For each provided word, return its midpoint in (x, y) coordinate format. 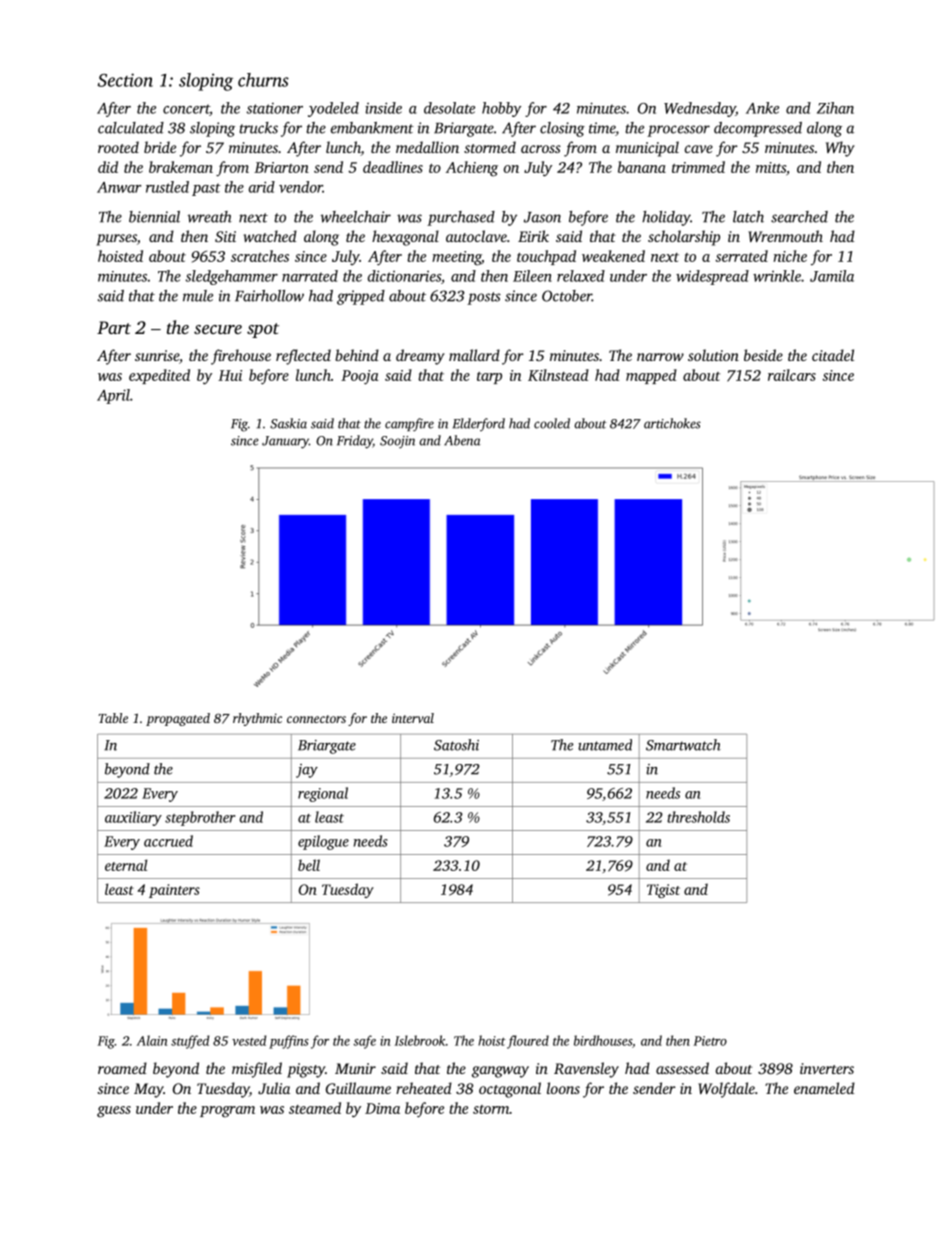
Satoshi (456, 745)
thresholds (698, 817)
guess (114, 1112)
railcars (792, 375)
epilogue (323, 842)
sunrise (157, 355)
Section (125, 80)
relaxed (581, 276)
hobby (501, 109)
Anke (762, 108)
